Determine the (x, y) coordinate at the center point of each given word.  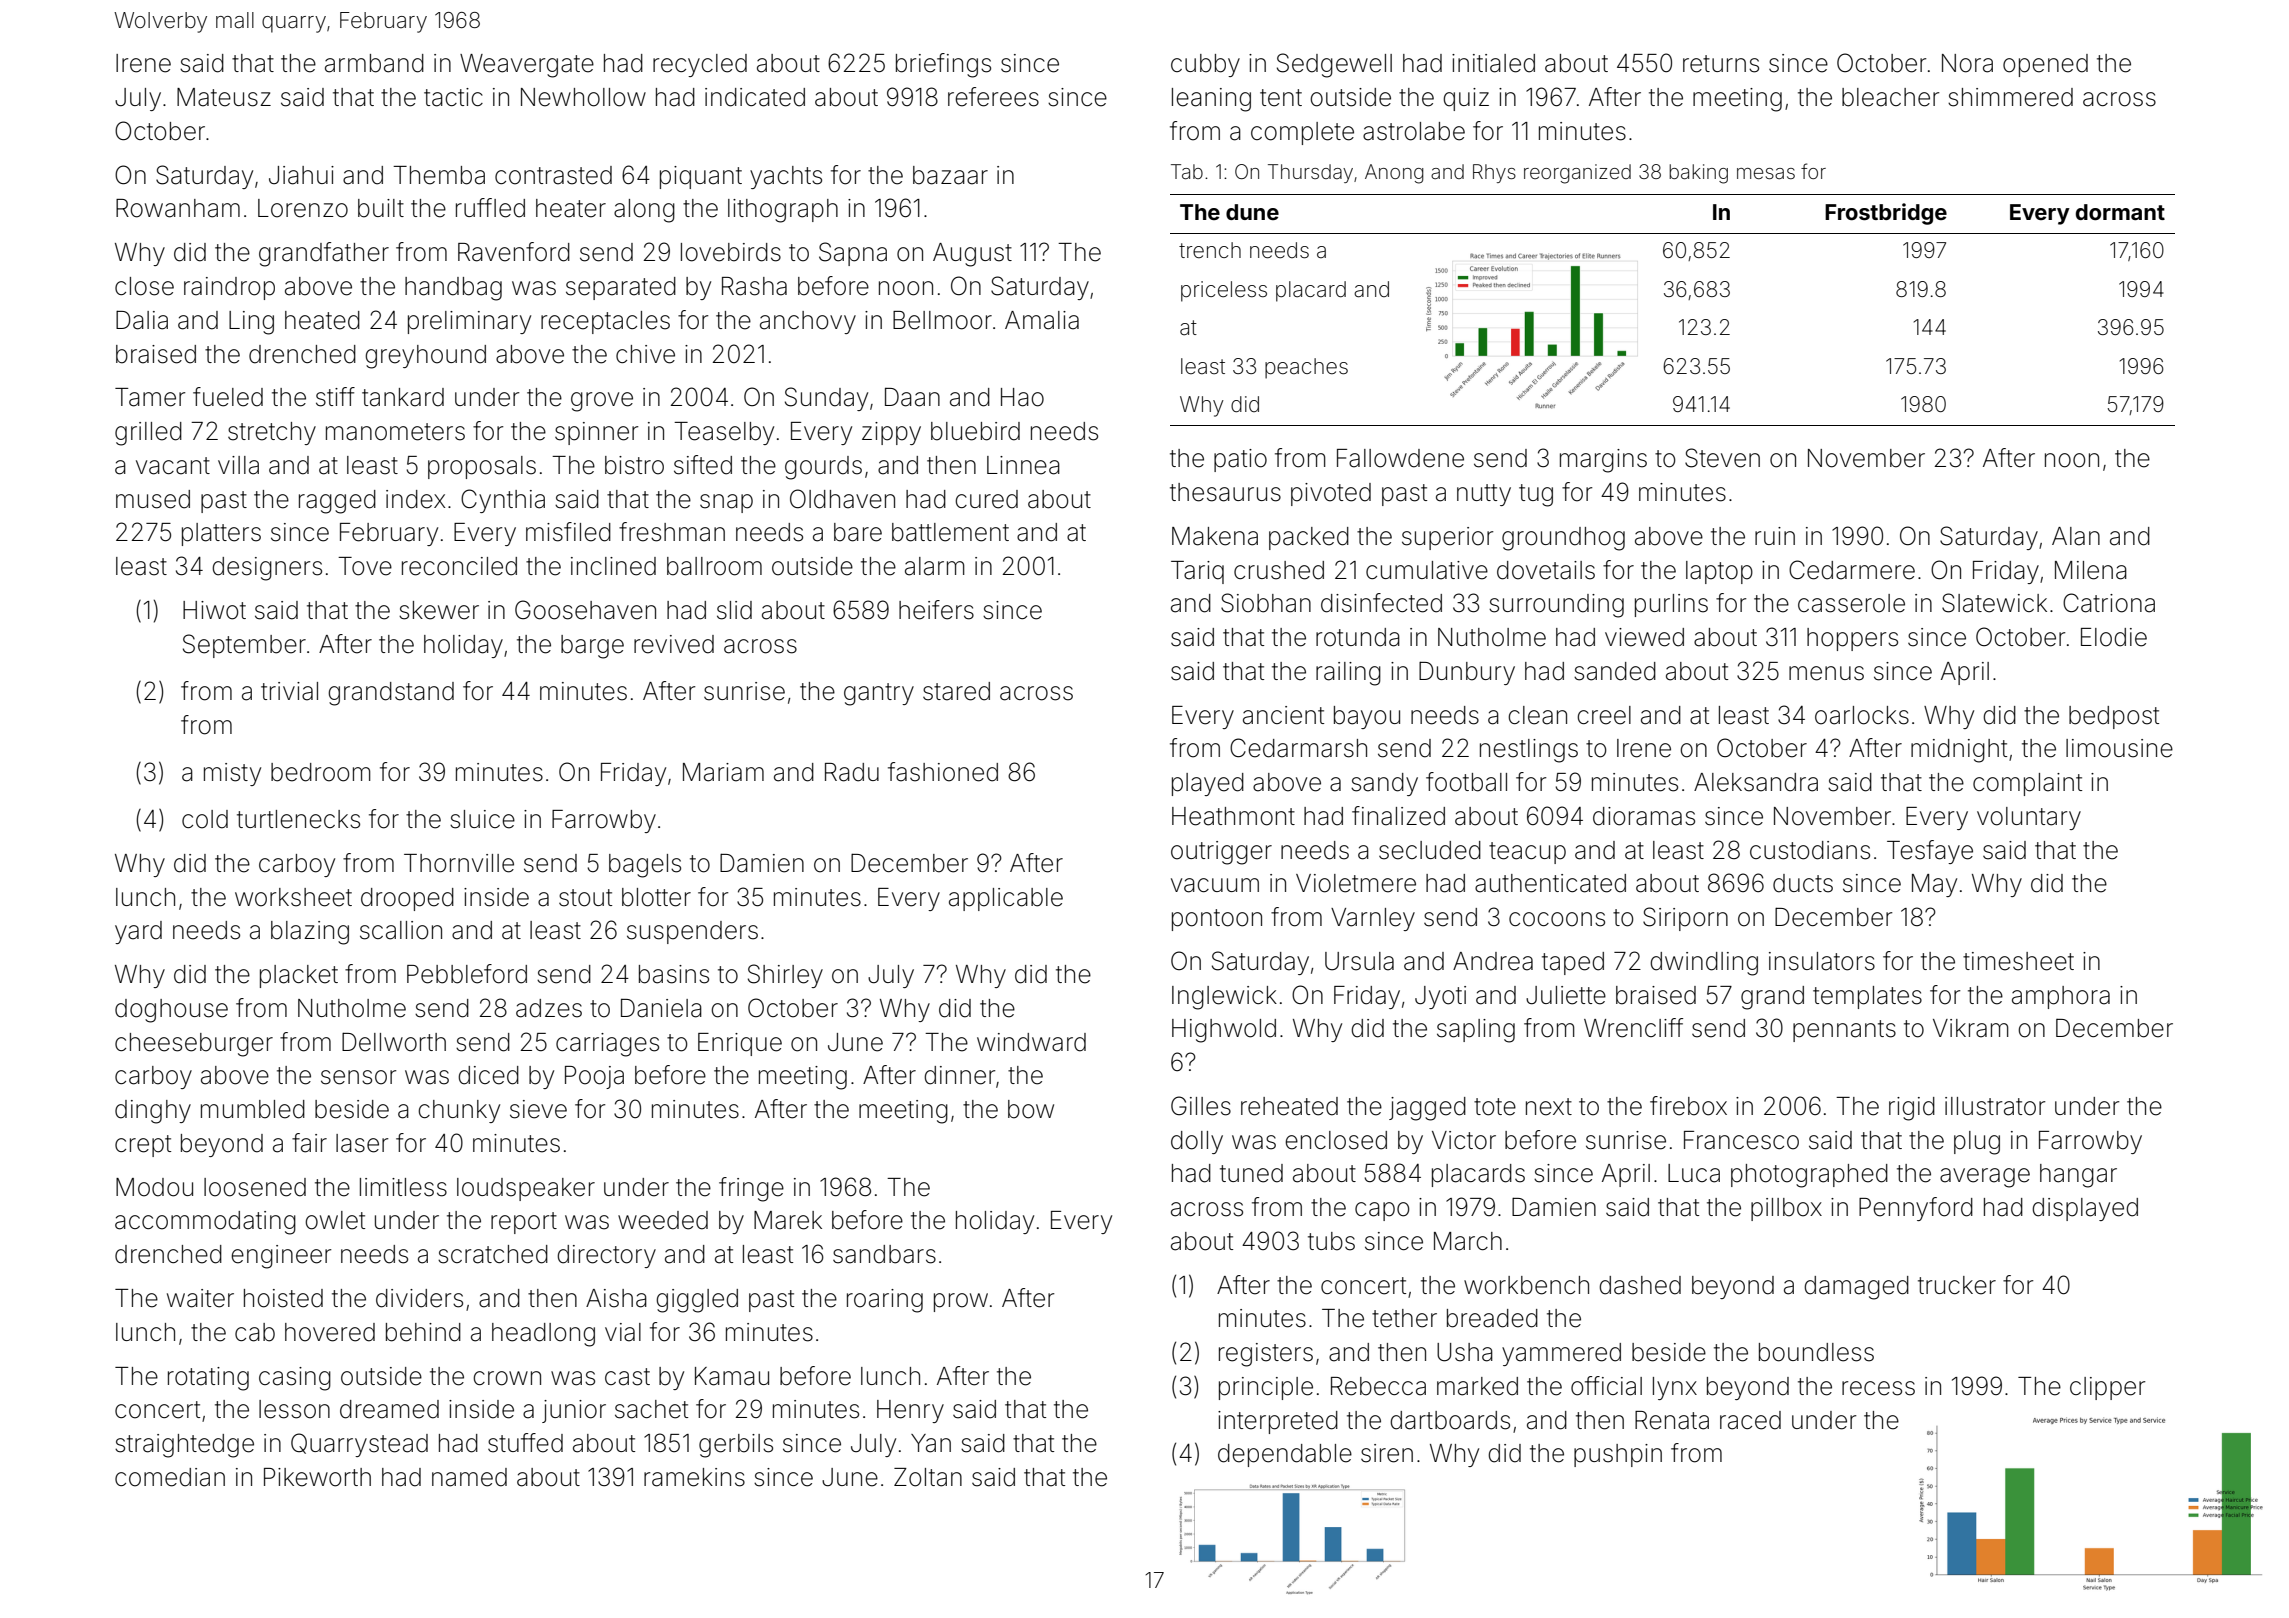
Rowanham (178, 208)
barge (592, 647)
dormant (2120, 212)
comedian (170, 1477)
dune (1252, 212)
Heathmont (1233, 816)
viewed (1644, 637)
